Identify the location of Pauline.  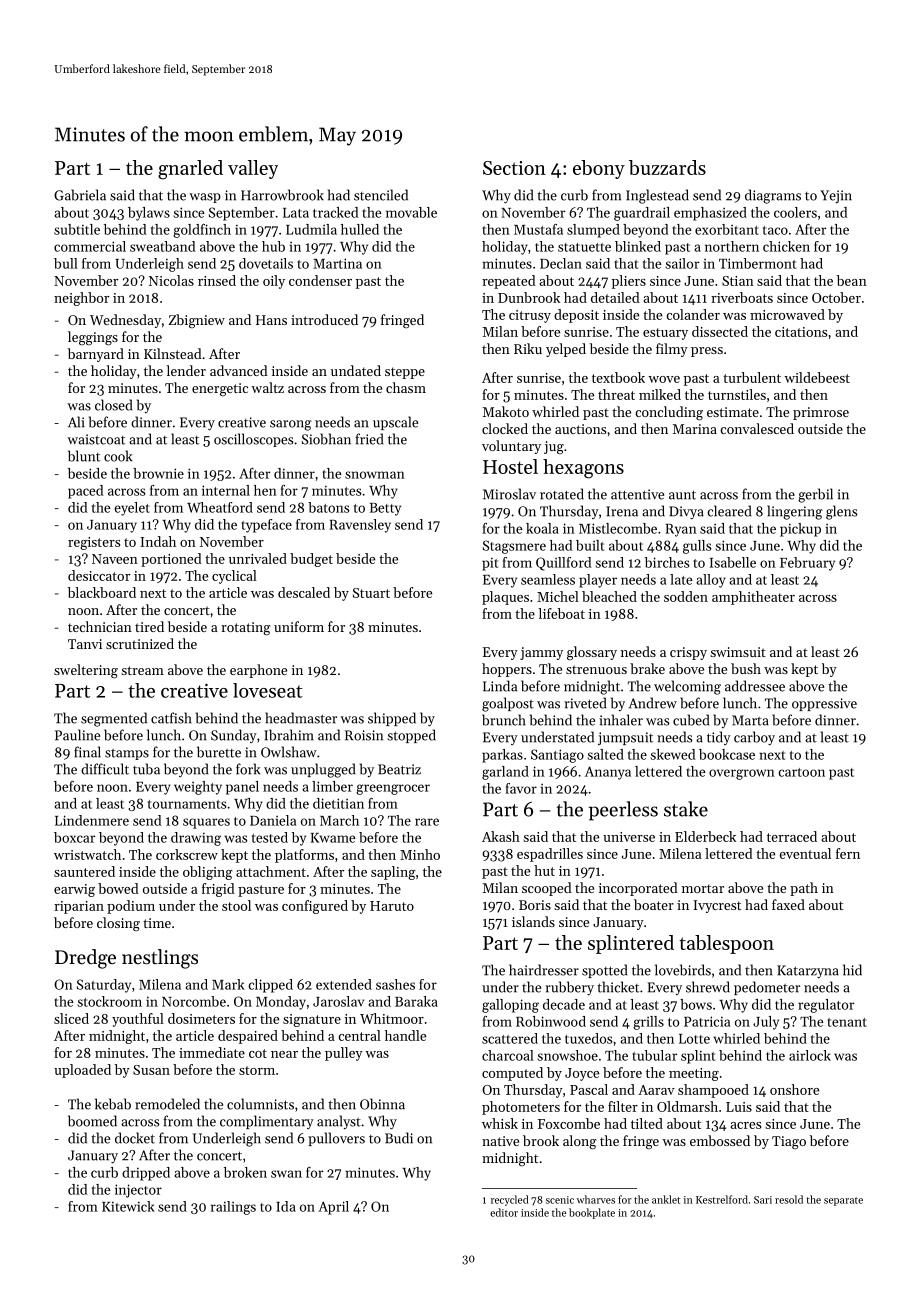
(77, 735).
